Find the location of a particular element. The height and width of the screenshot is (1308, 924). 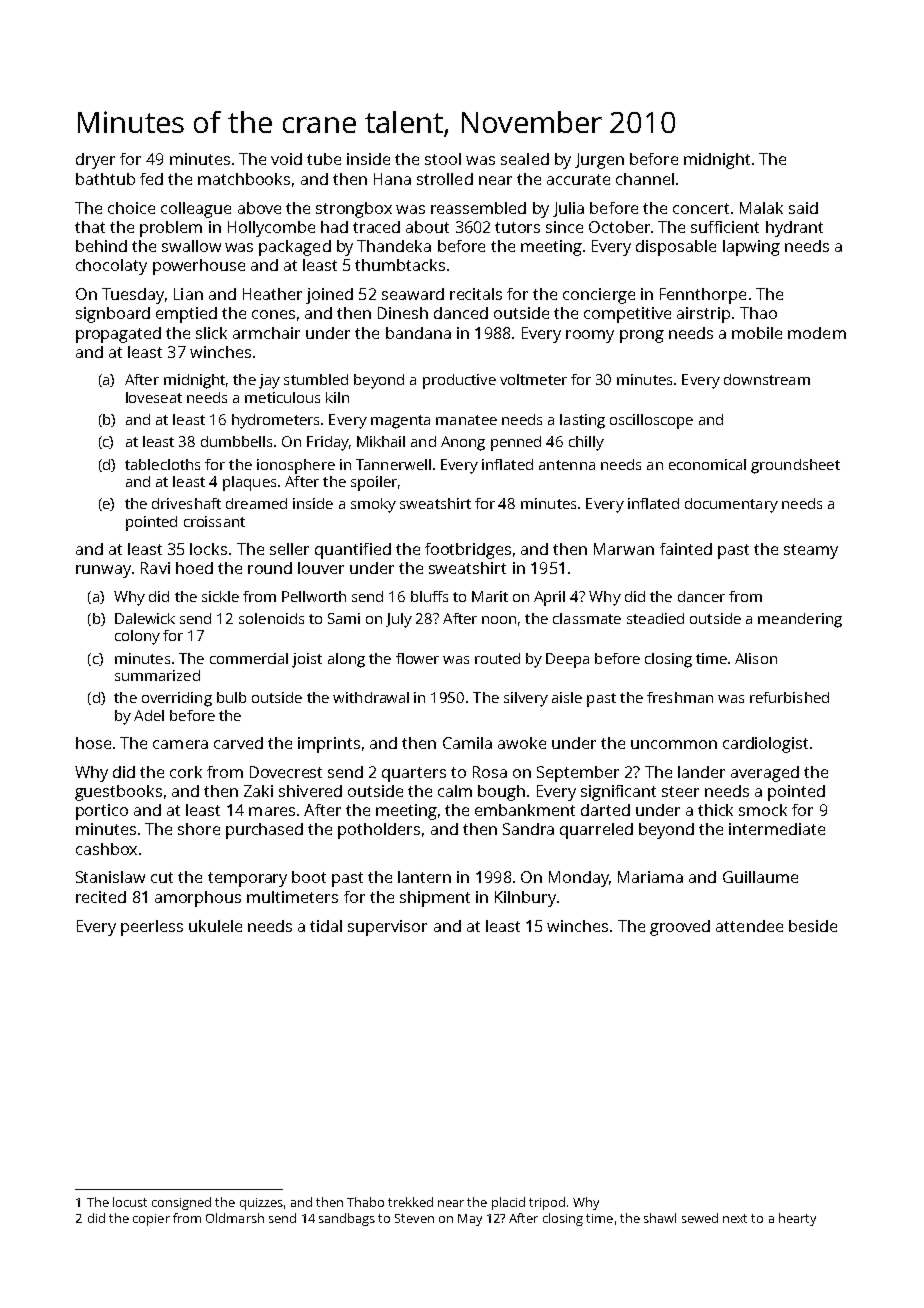

Camila is located at coordinates (467, 743).
